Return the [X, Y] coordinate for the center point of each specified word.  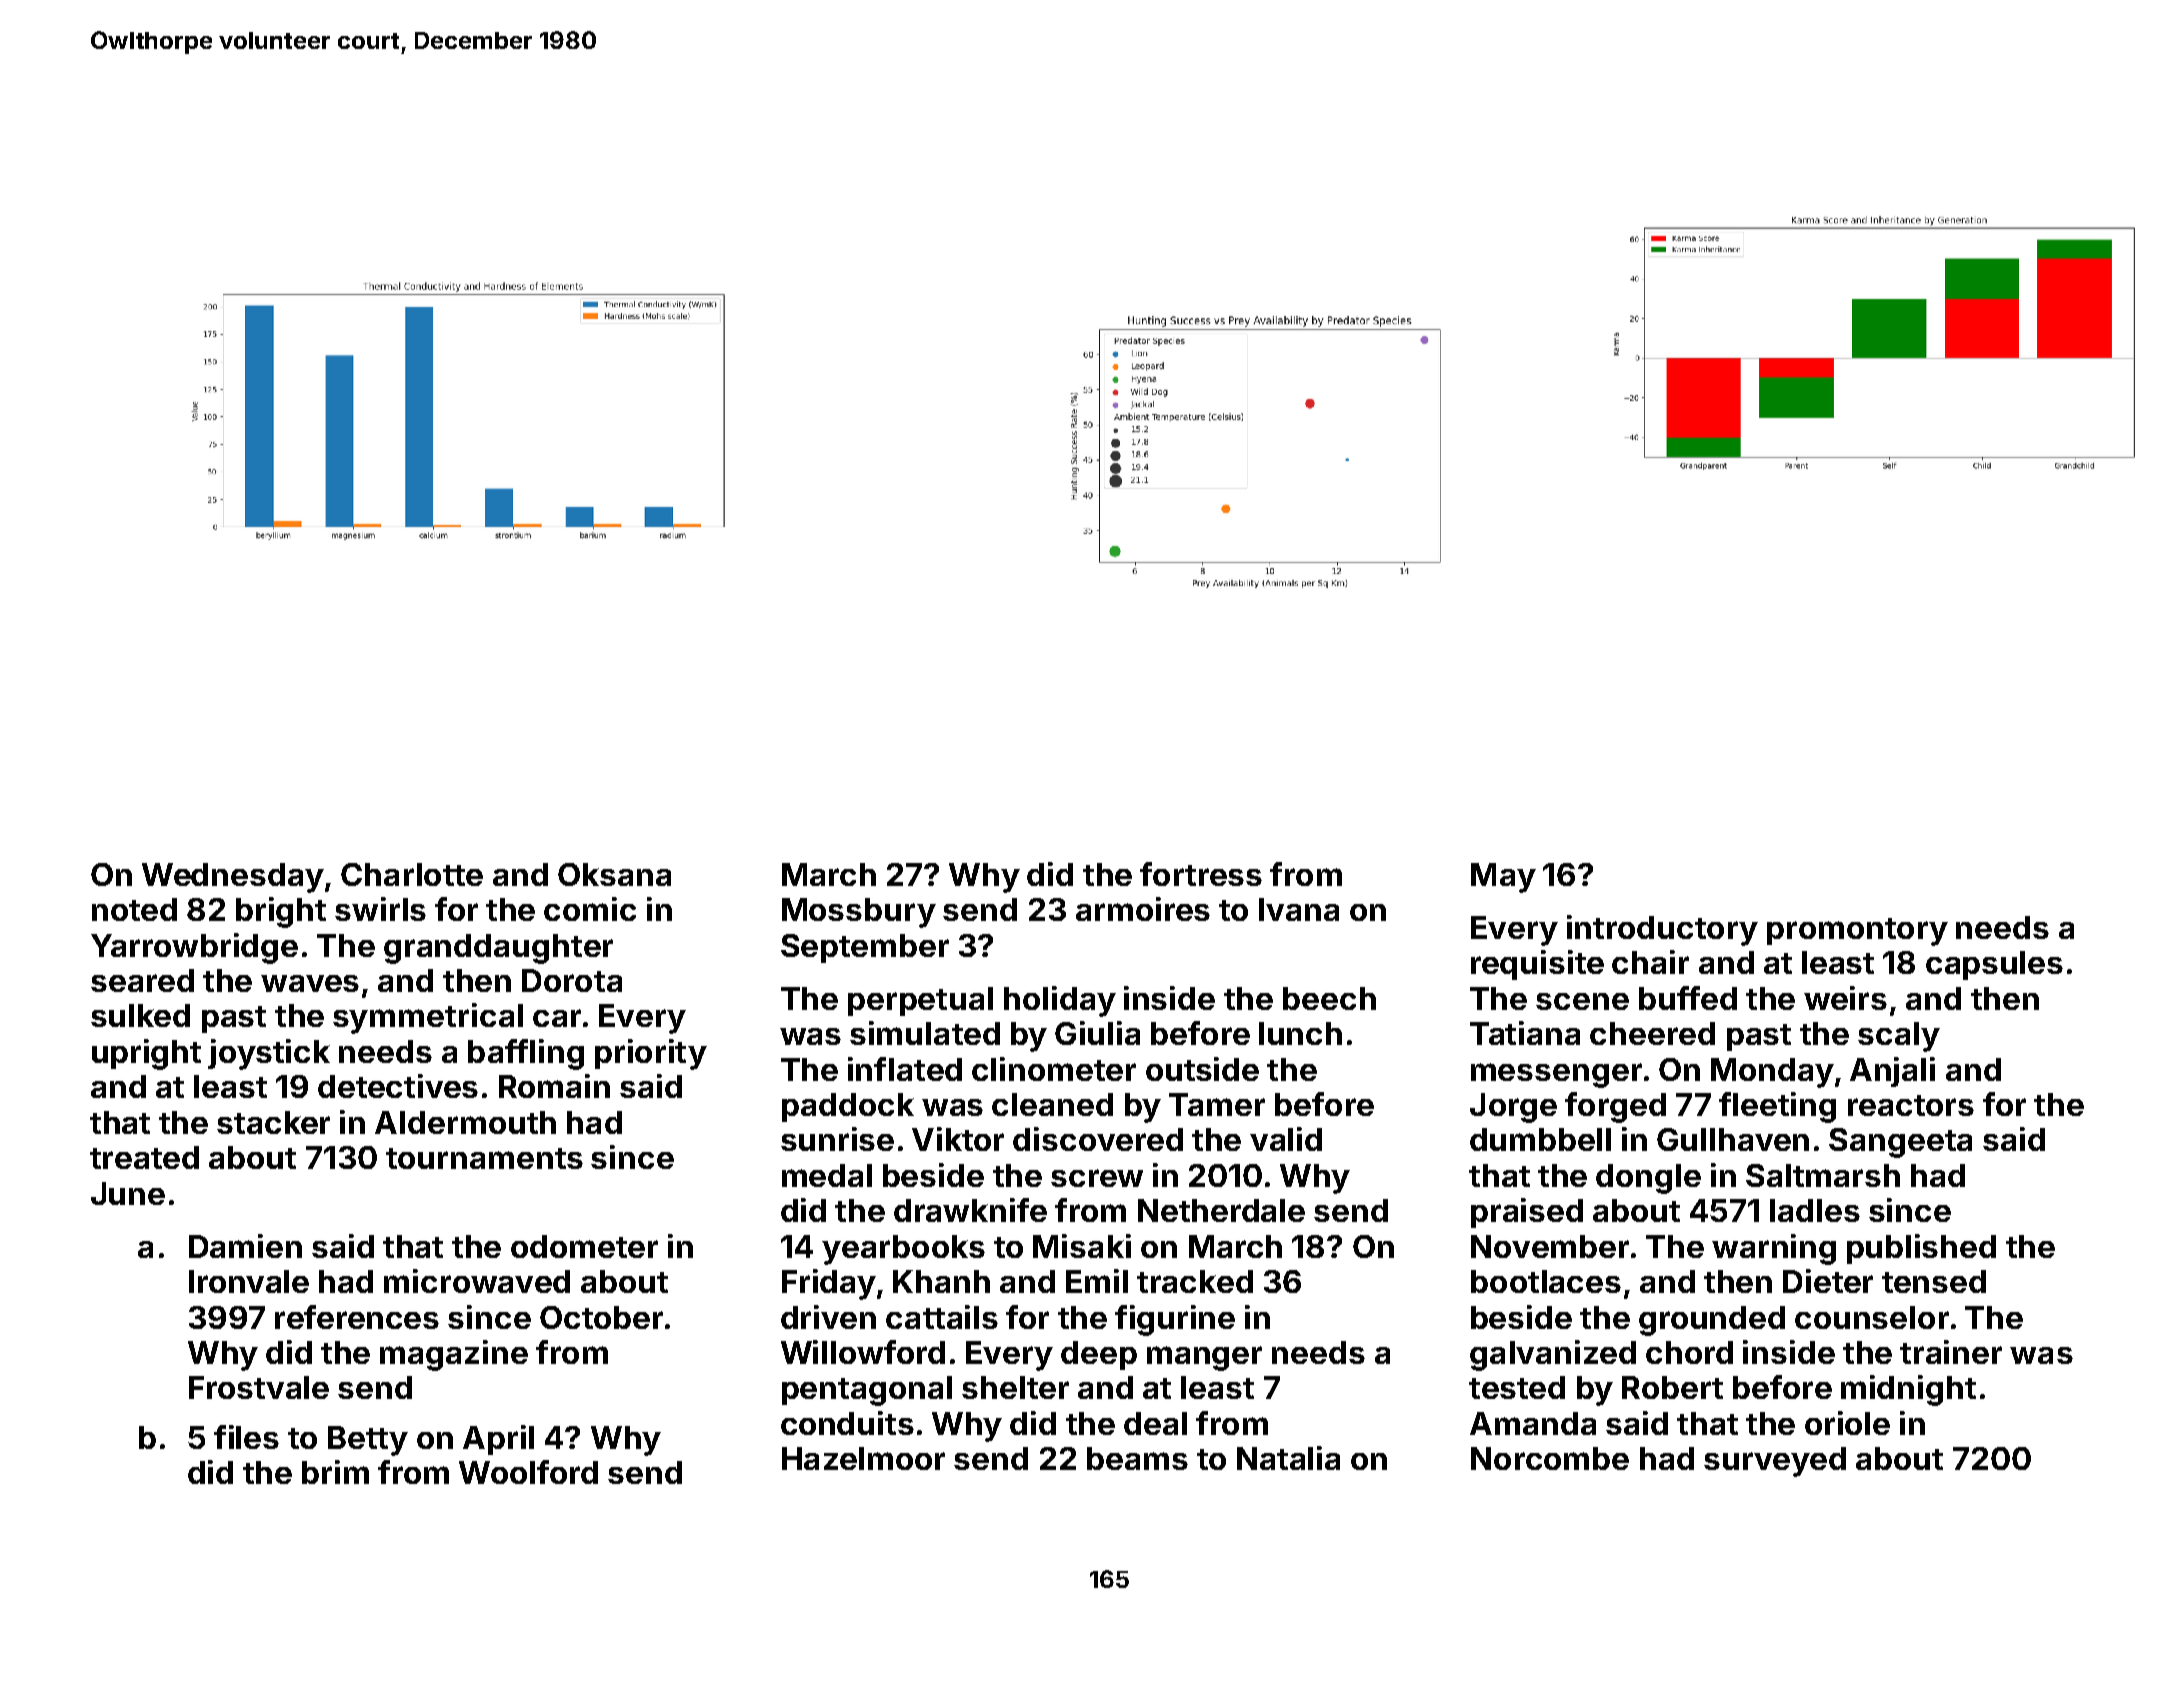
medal [827, 1175]
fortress [1201, 874]
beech [1329, 998]
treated [144, 1157]
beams [1137, 1458]
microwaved [477, 1281]
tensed [1934, 1281]
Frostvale [259, 1387]
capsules [1994, 965]
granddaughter [498, 949]
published [1921, 1249]
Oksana [614, 874]
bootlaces [1546, 1281]
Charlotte [412, 874]
